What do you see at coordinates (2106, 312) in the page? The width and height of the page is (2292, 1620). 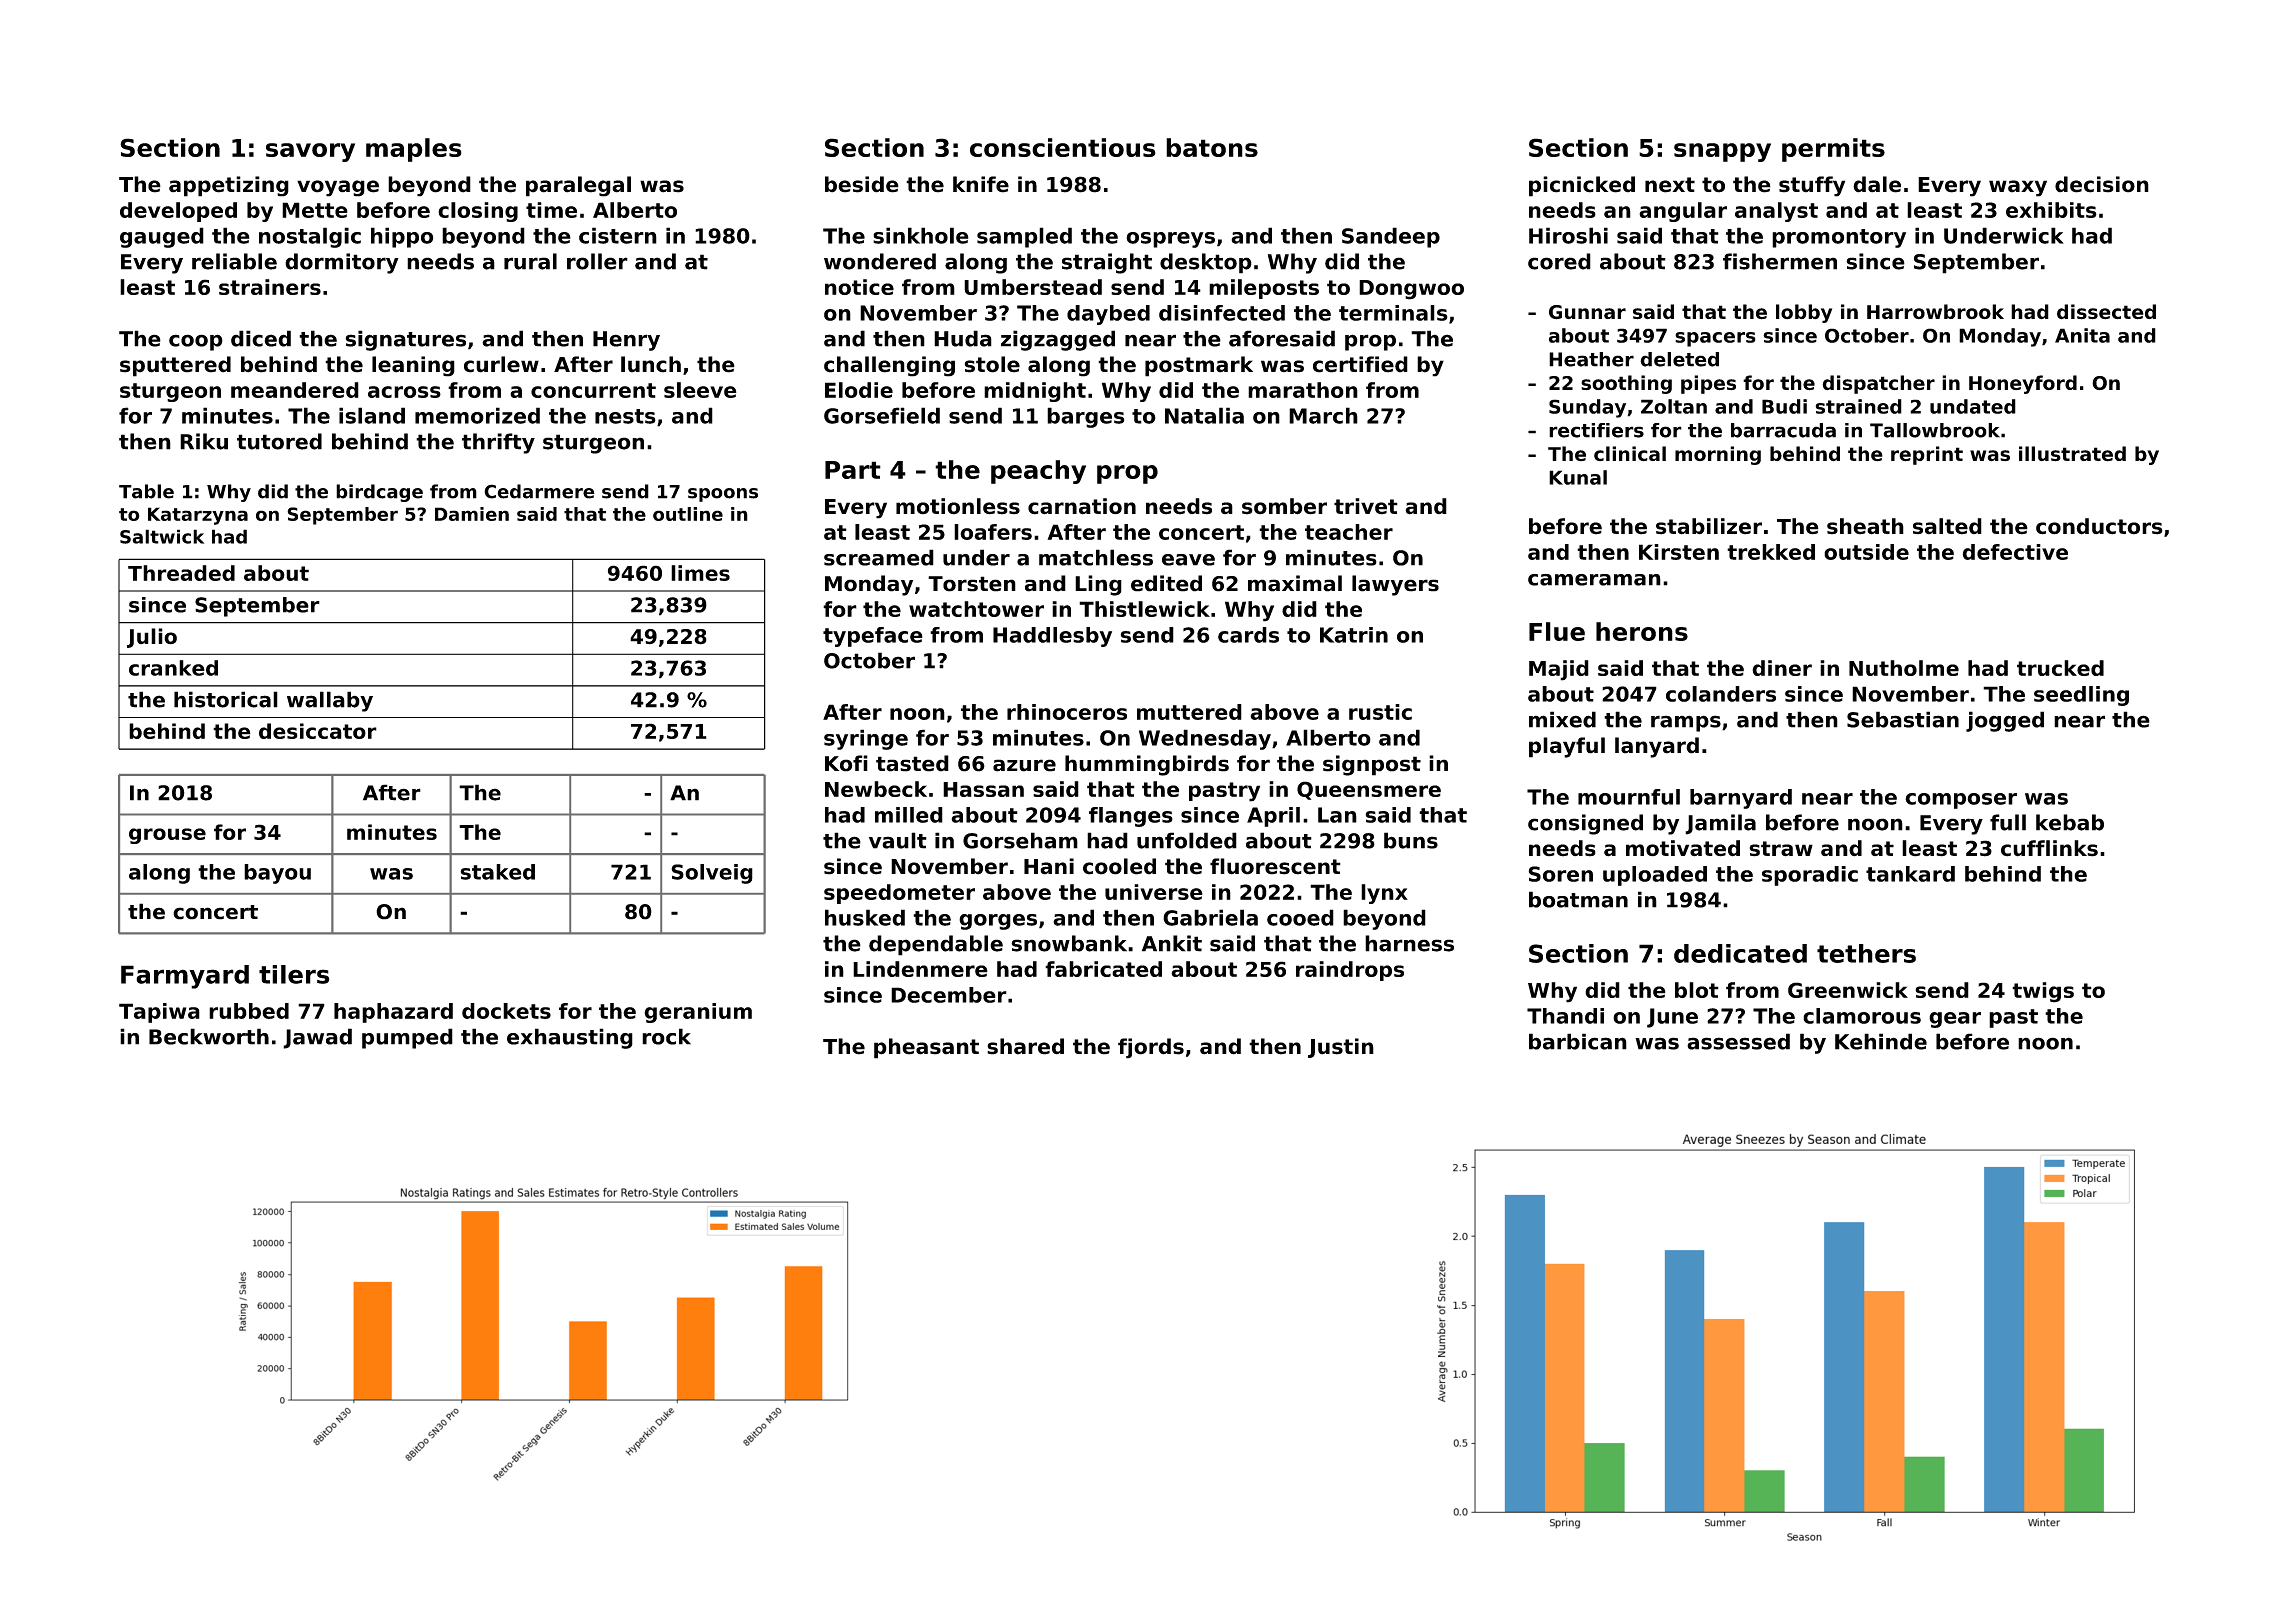 I see `dissected` at bounding box center [2106, 312].
